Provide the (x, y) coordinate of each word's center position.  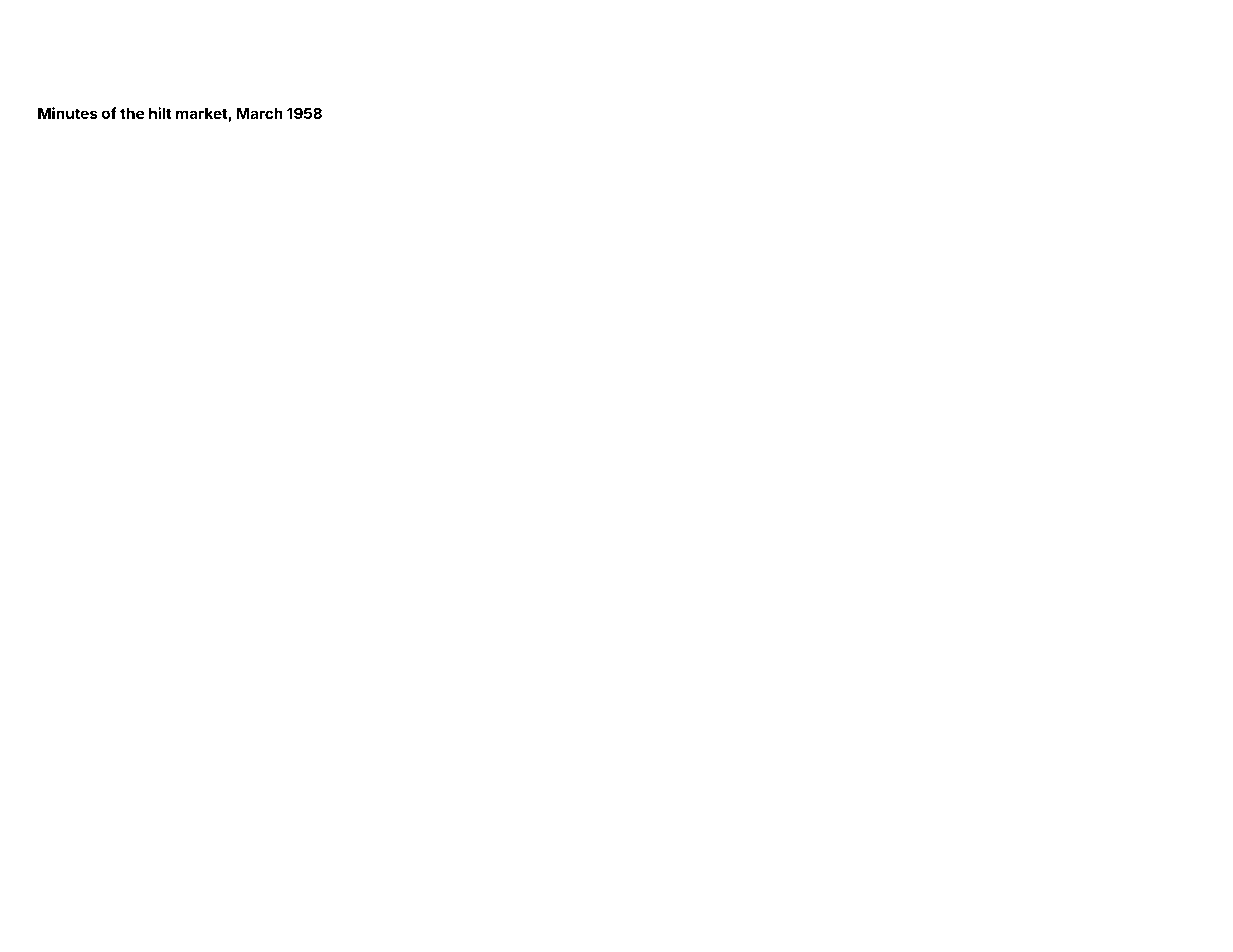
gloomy (115, 867)
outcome (980, 567)
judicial (1030, 866)
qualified (776, 866)
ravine (209, 568)
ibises (569, 568)
